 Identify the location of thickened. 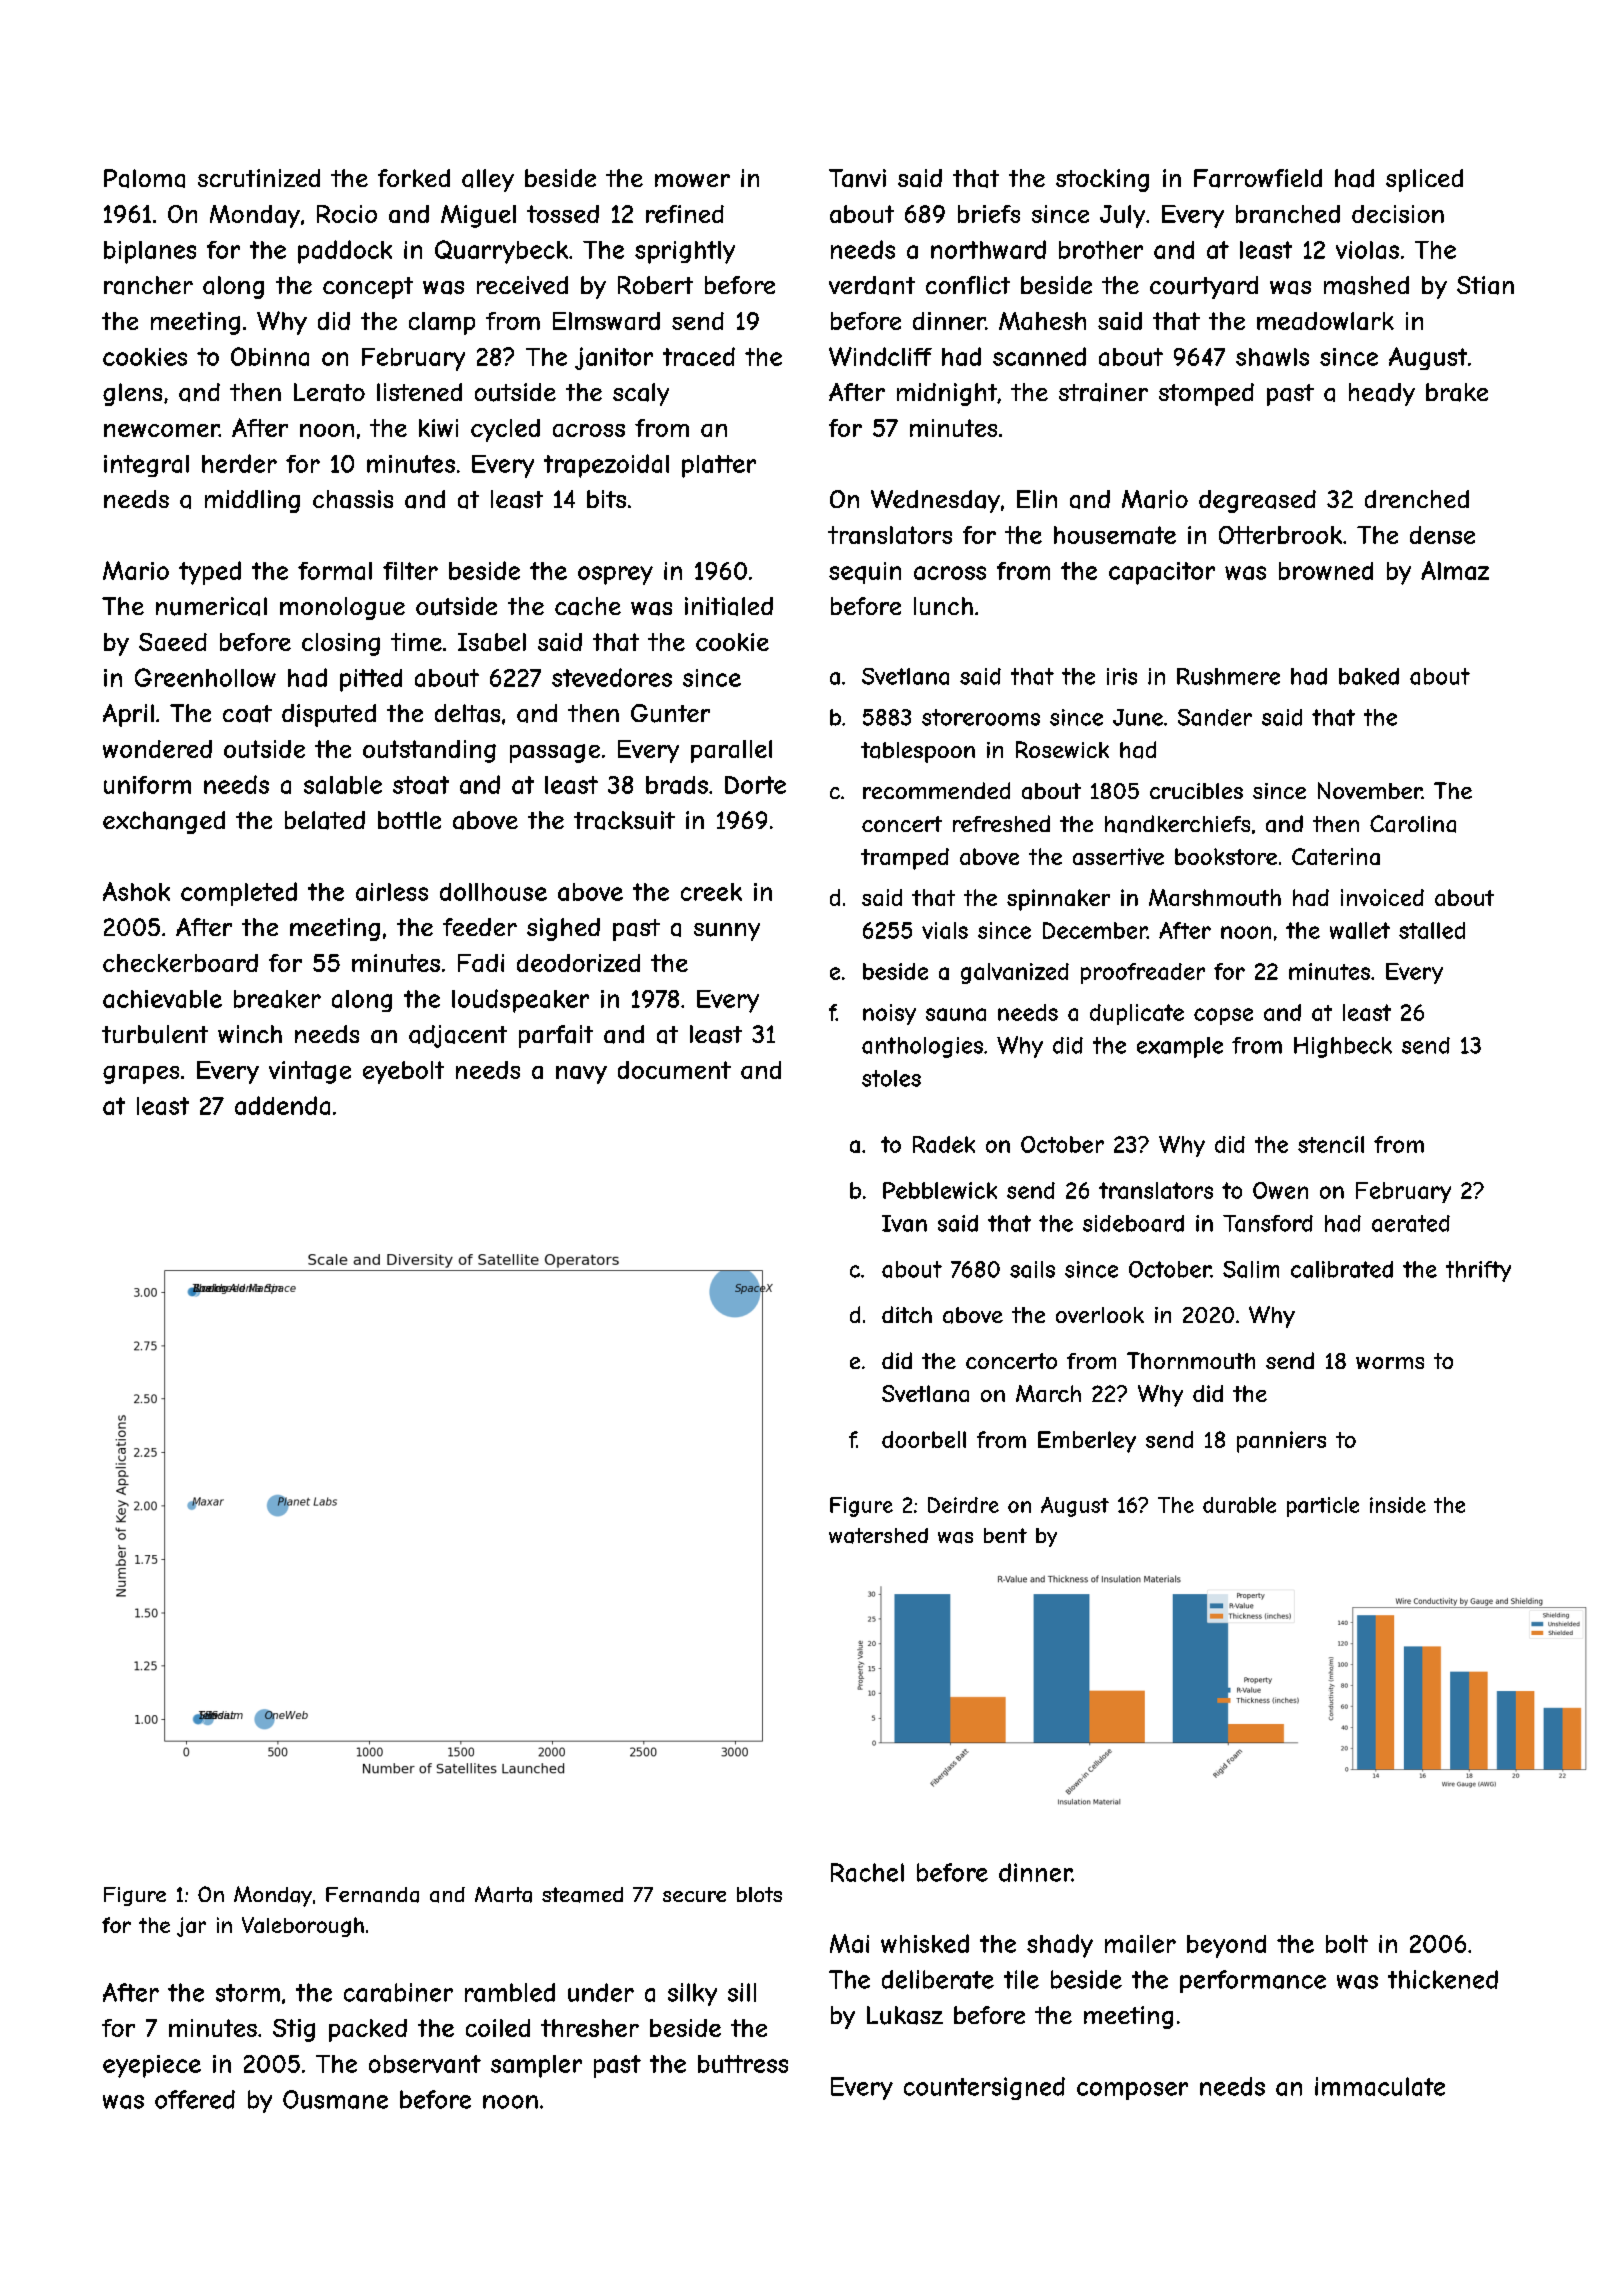
(1443, 1979).
